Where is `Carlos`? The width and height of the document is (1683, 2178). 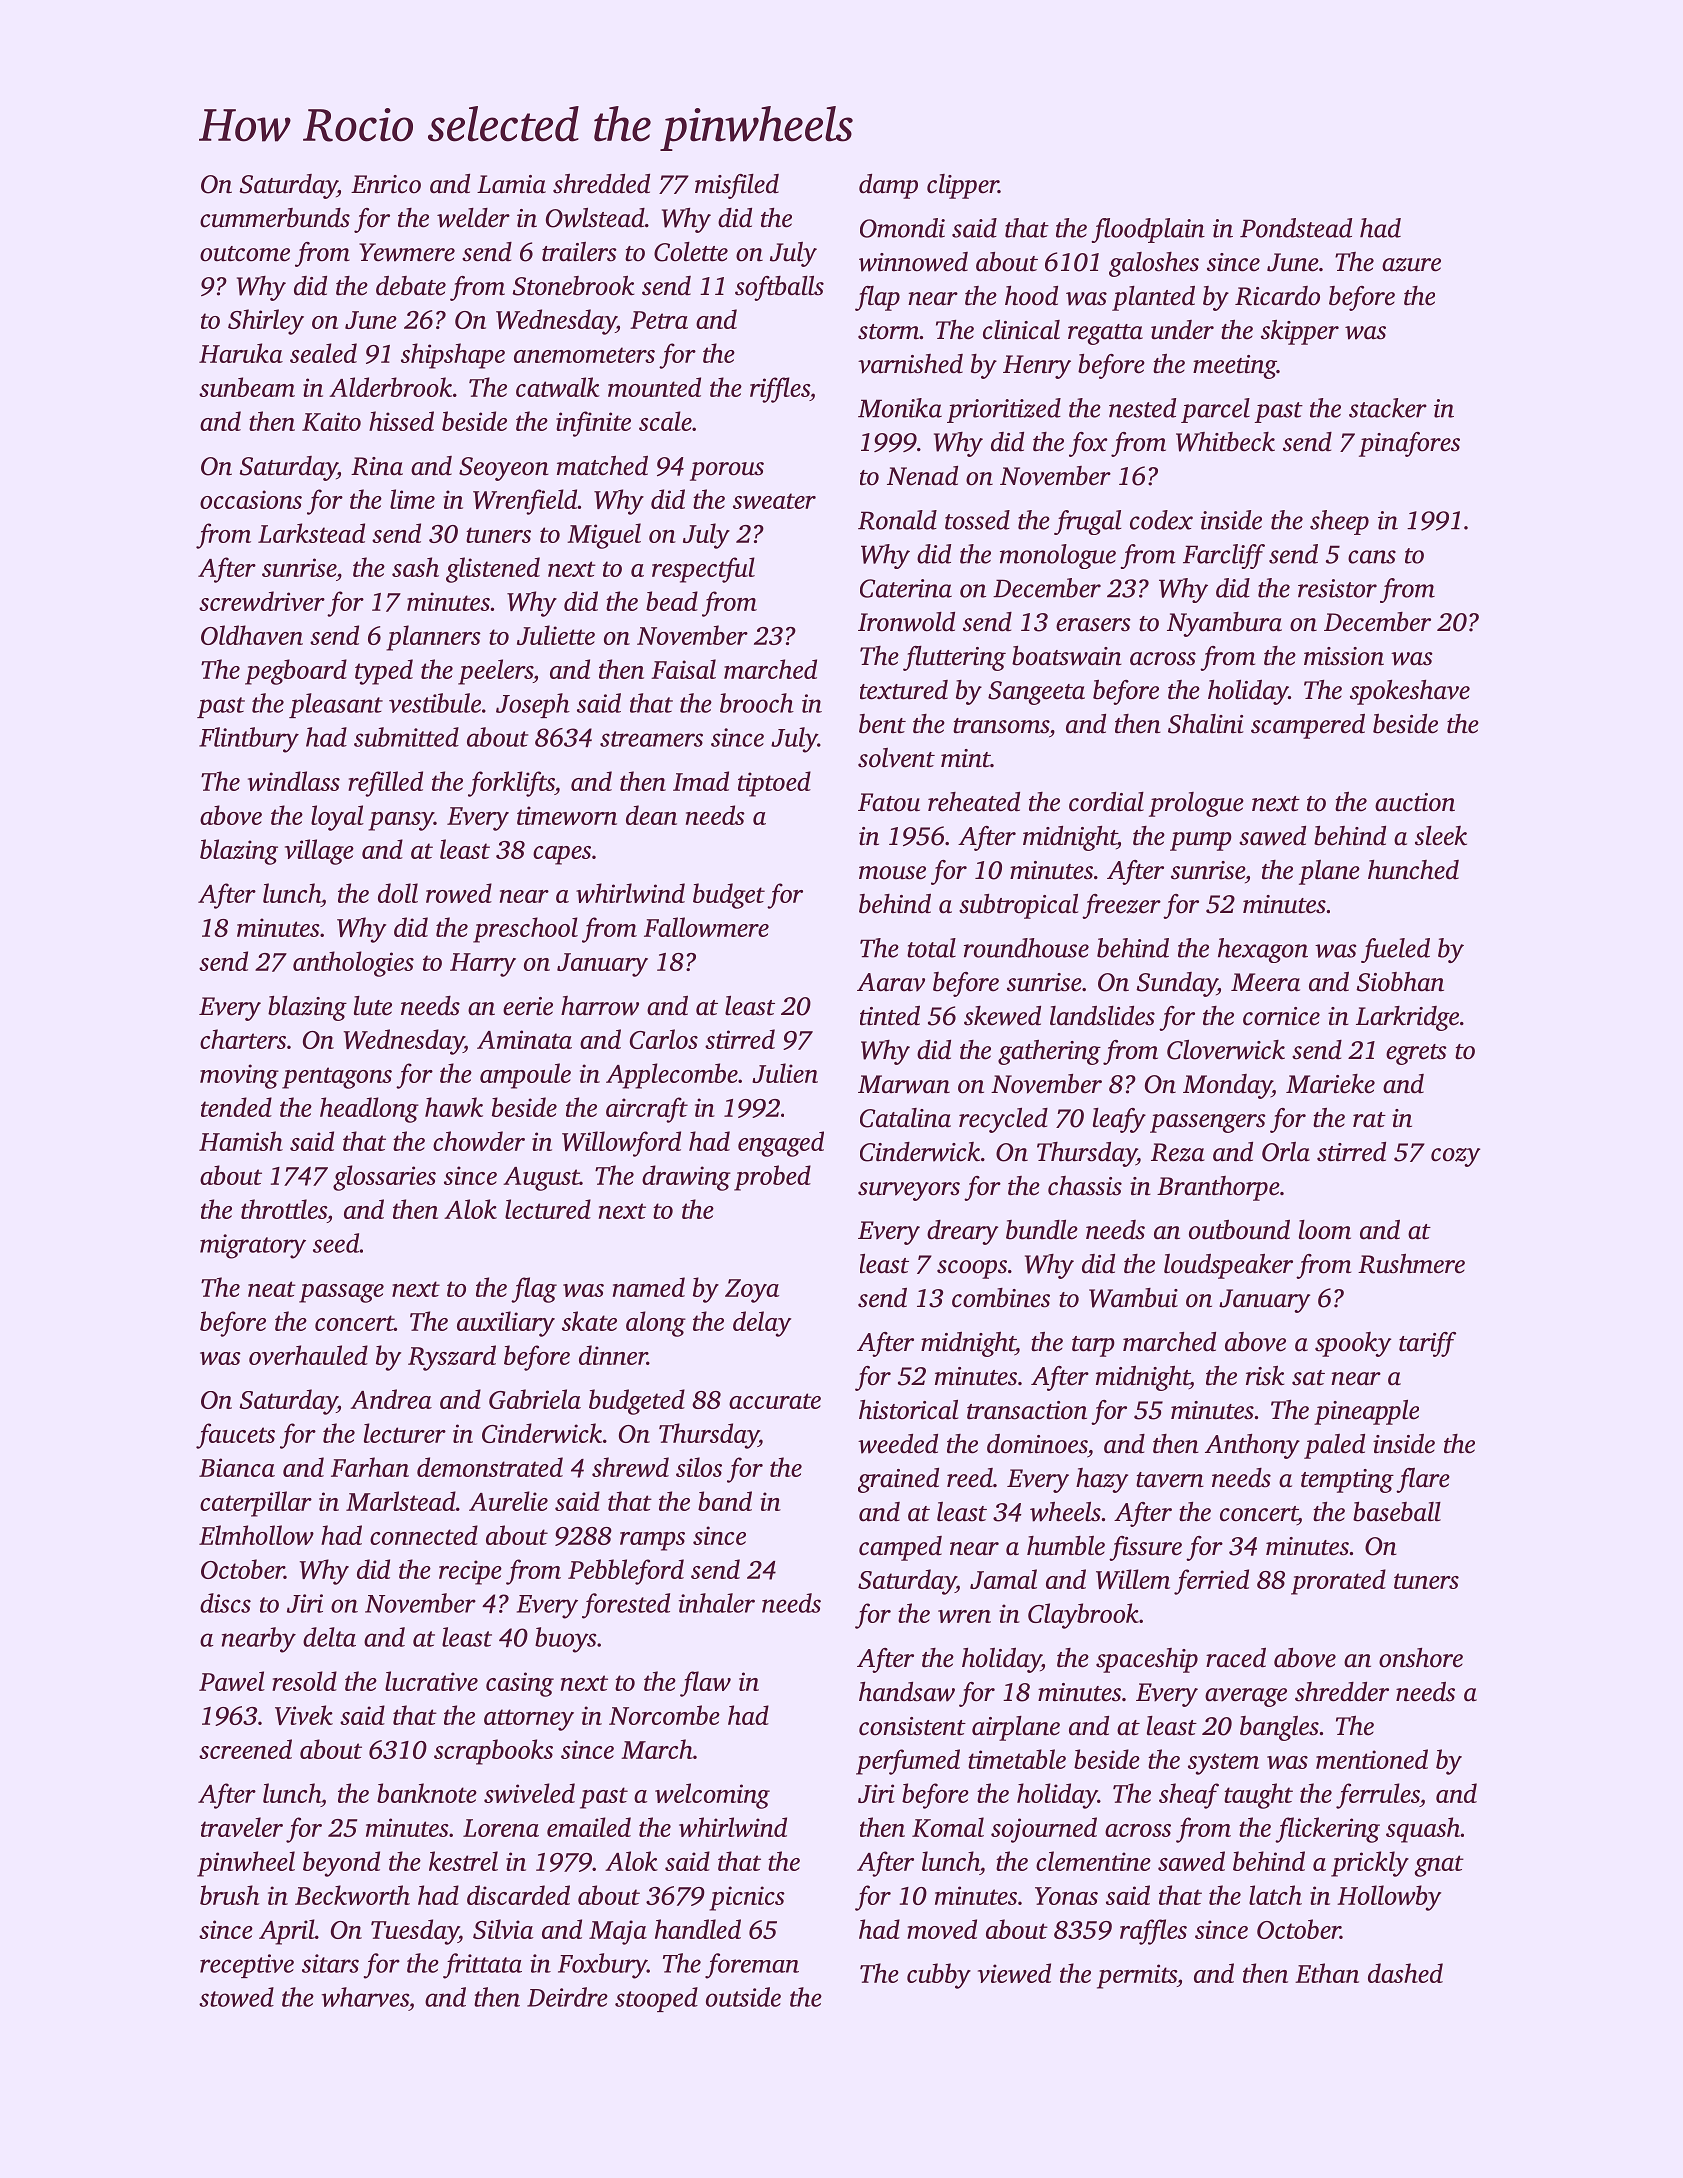
Carlos is located at coordinates (664, 1039).
